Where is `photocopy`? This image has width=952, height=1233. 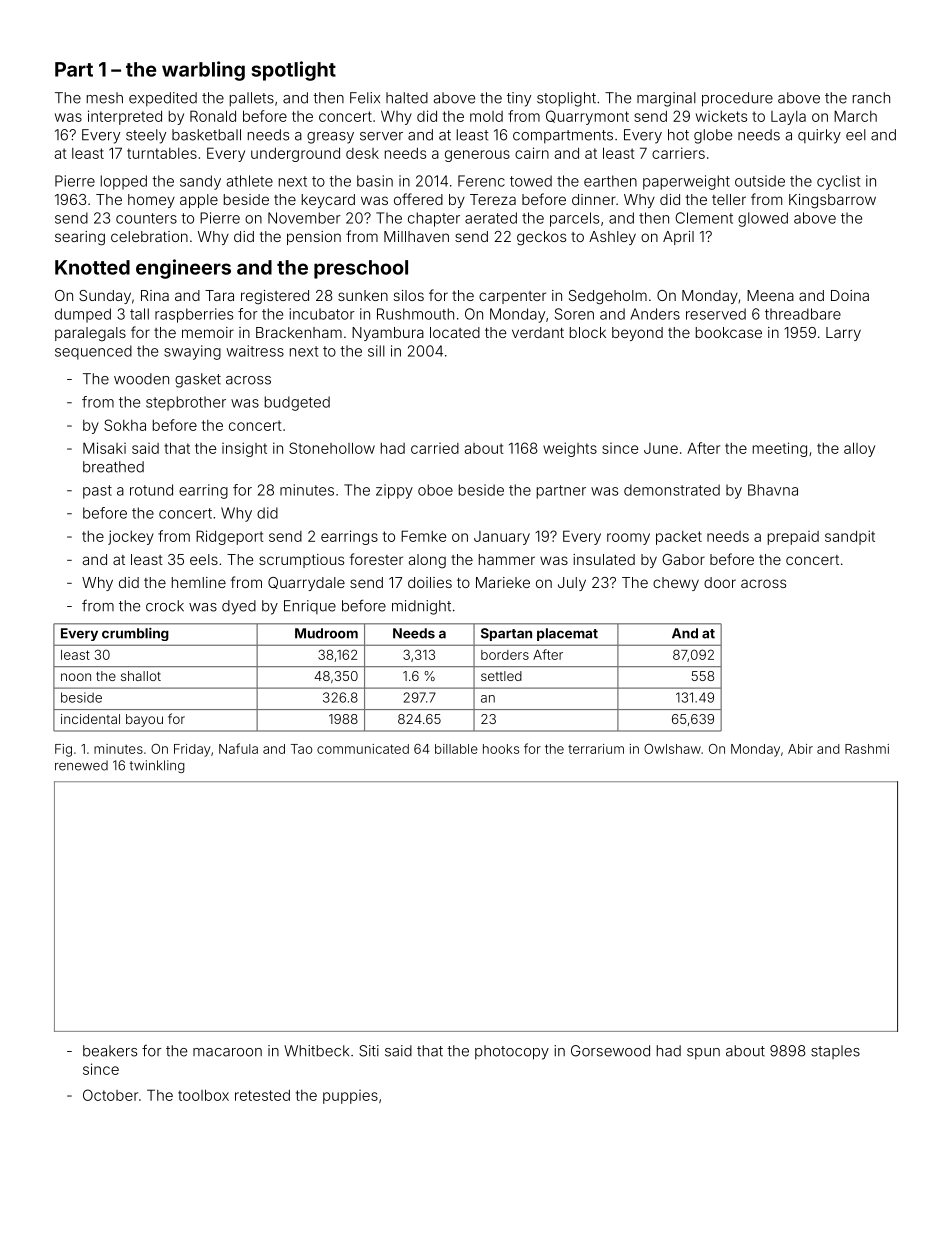
photocopy is located at coordinates (512, 1052).
